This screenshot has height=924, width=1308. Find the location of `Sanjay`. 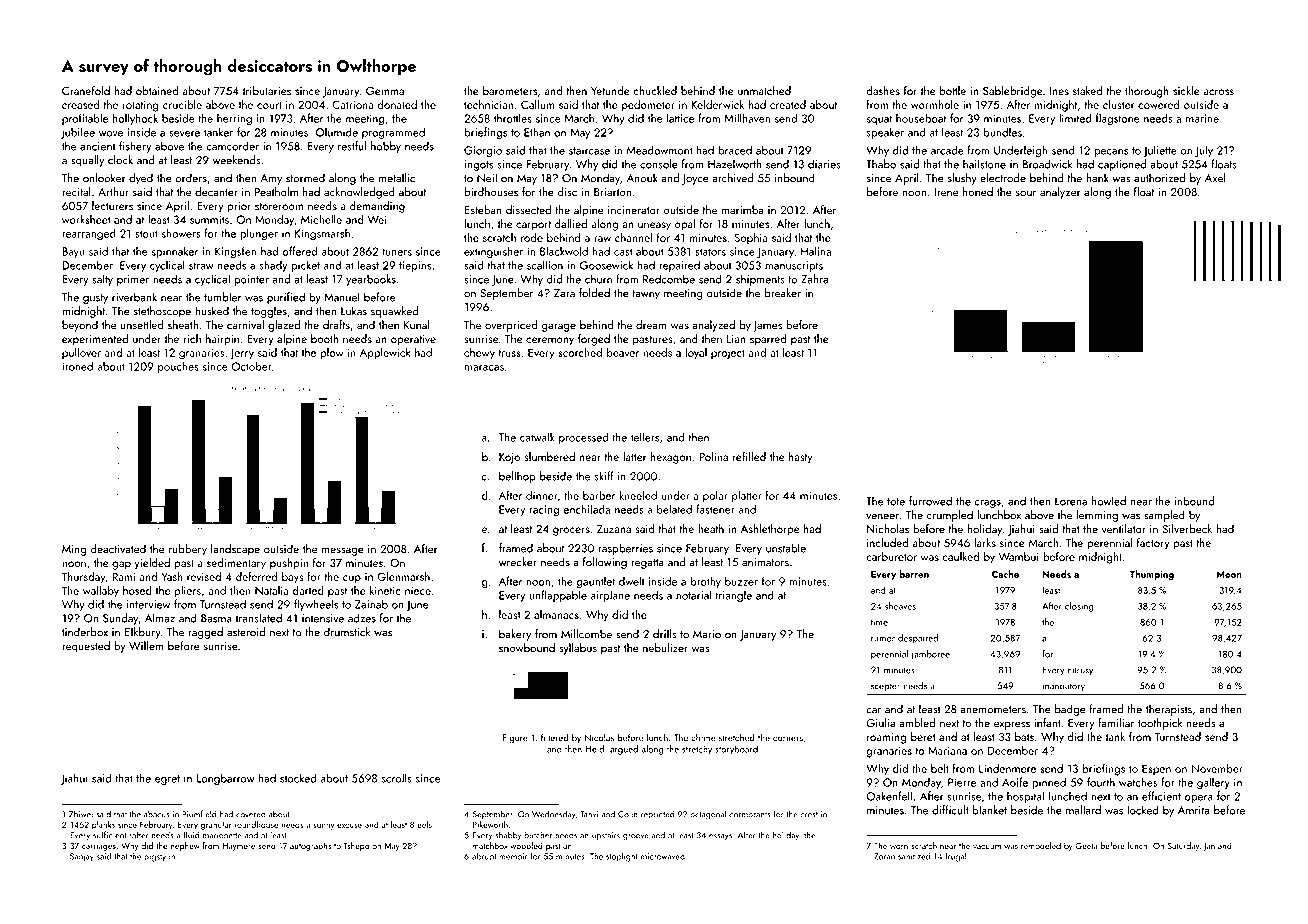

Sanjay is located at coordinates (82, 857).
